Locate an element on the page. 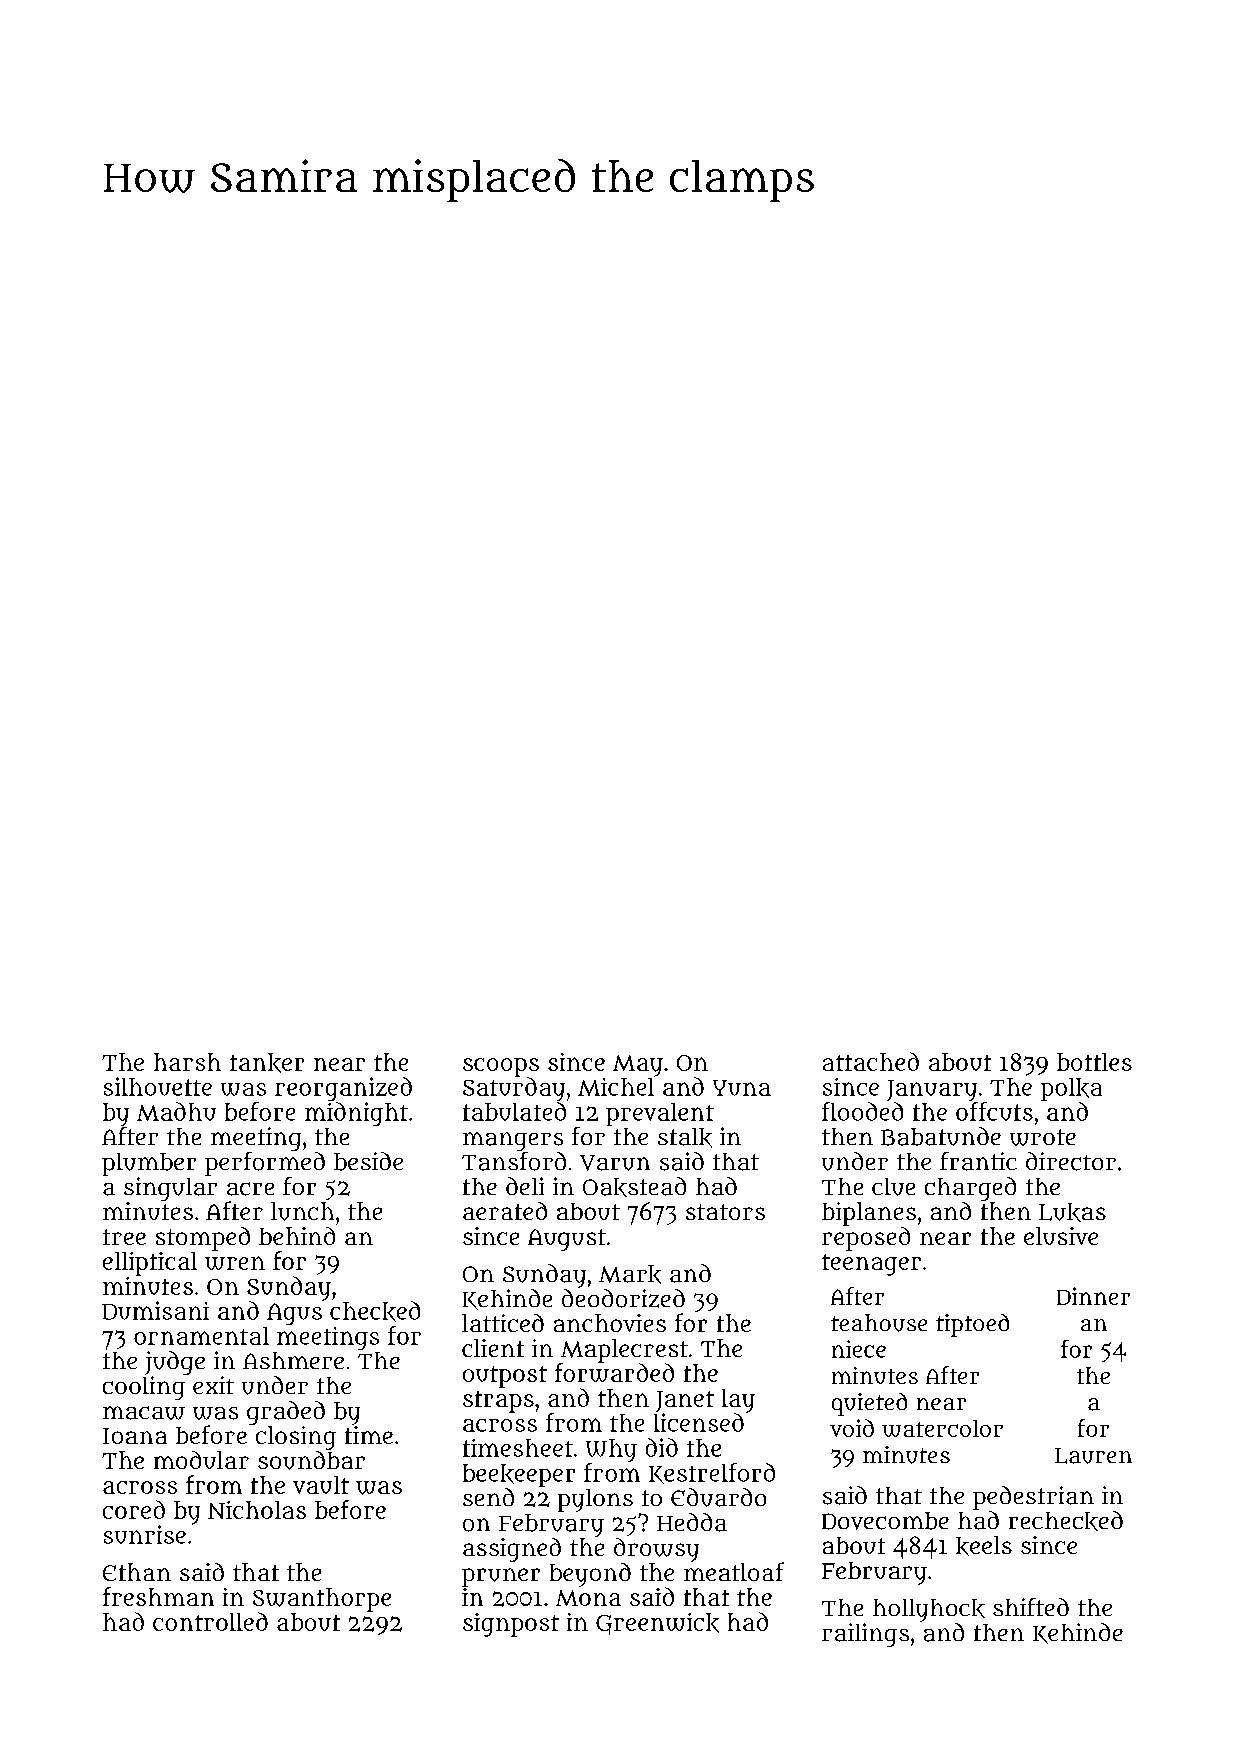 The image size is (1245, 1761). May is located at coordinates (638, 1066).
